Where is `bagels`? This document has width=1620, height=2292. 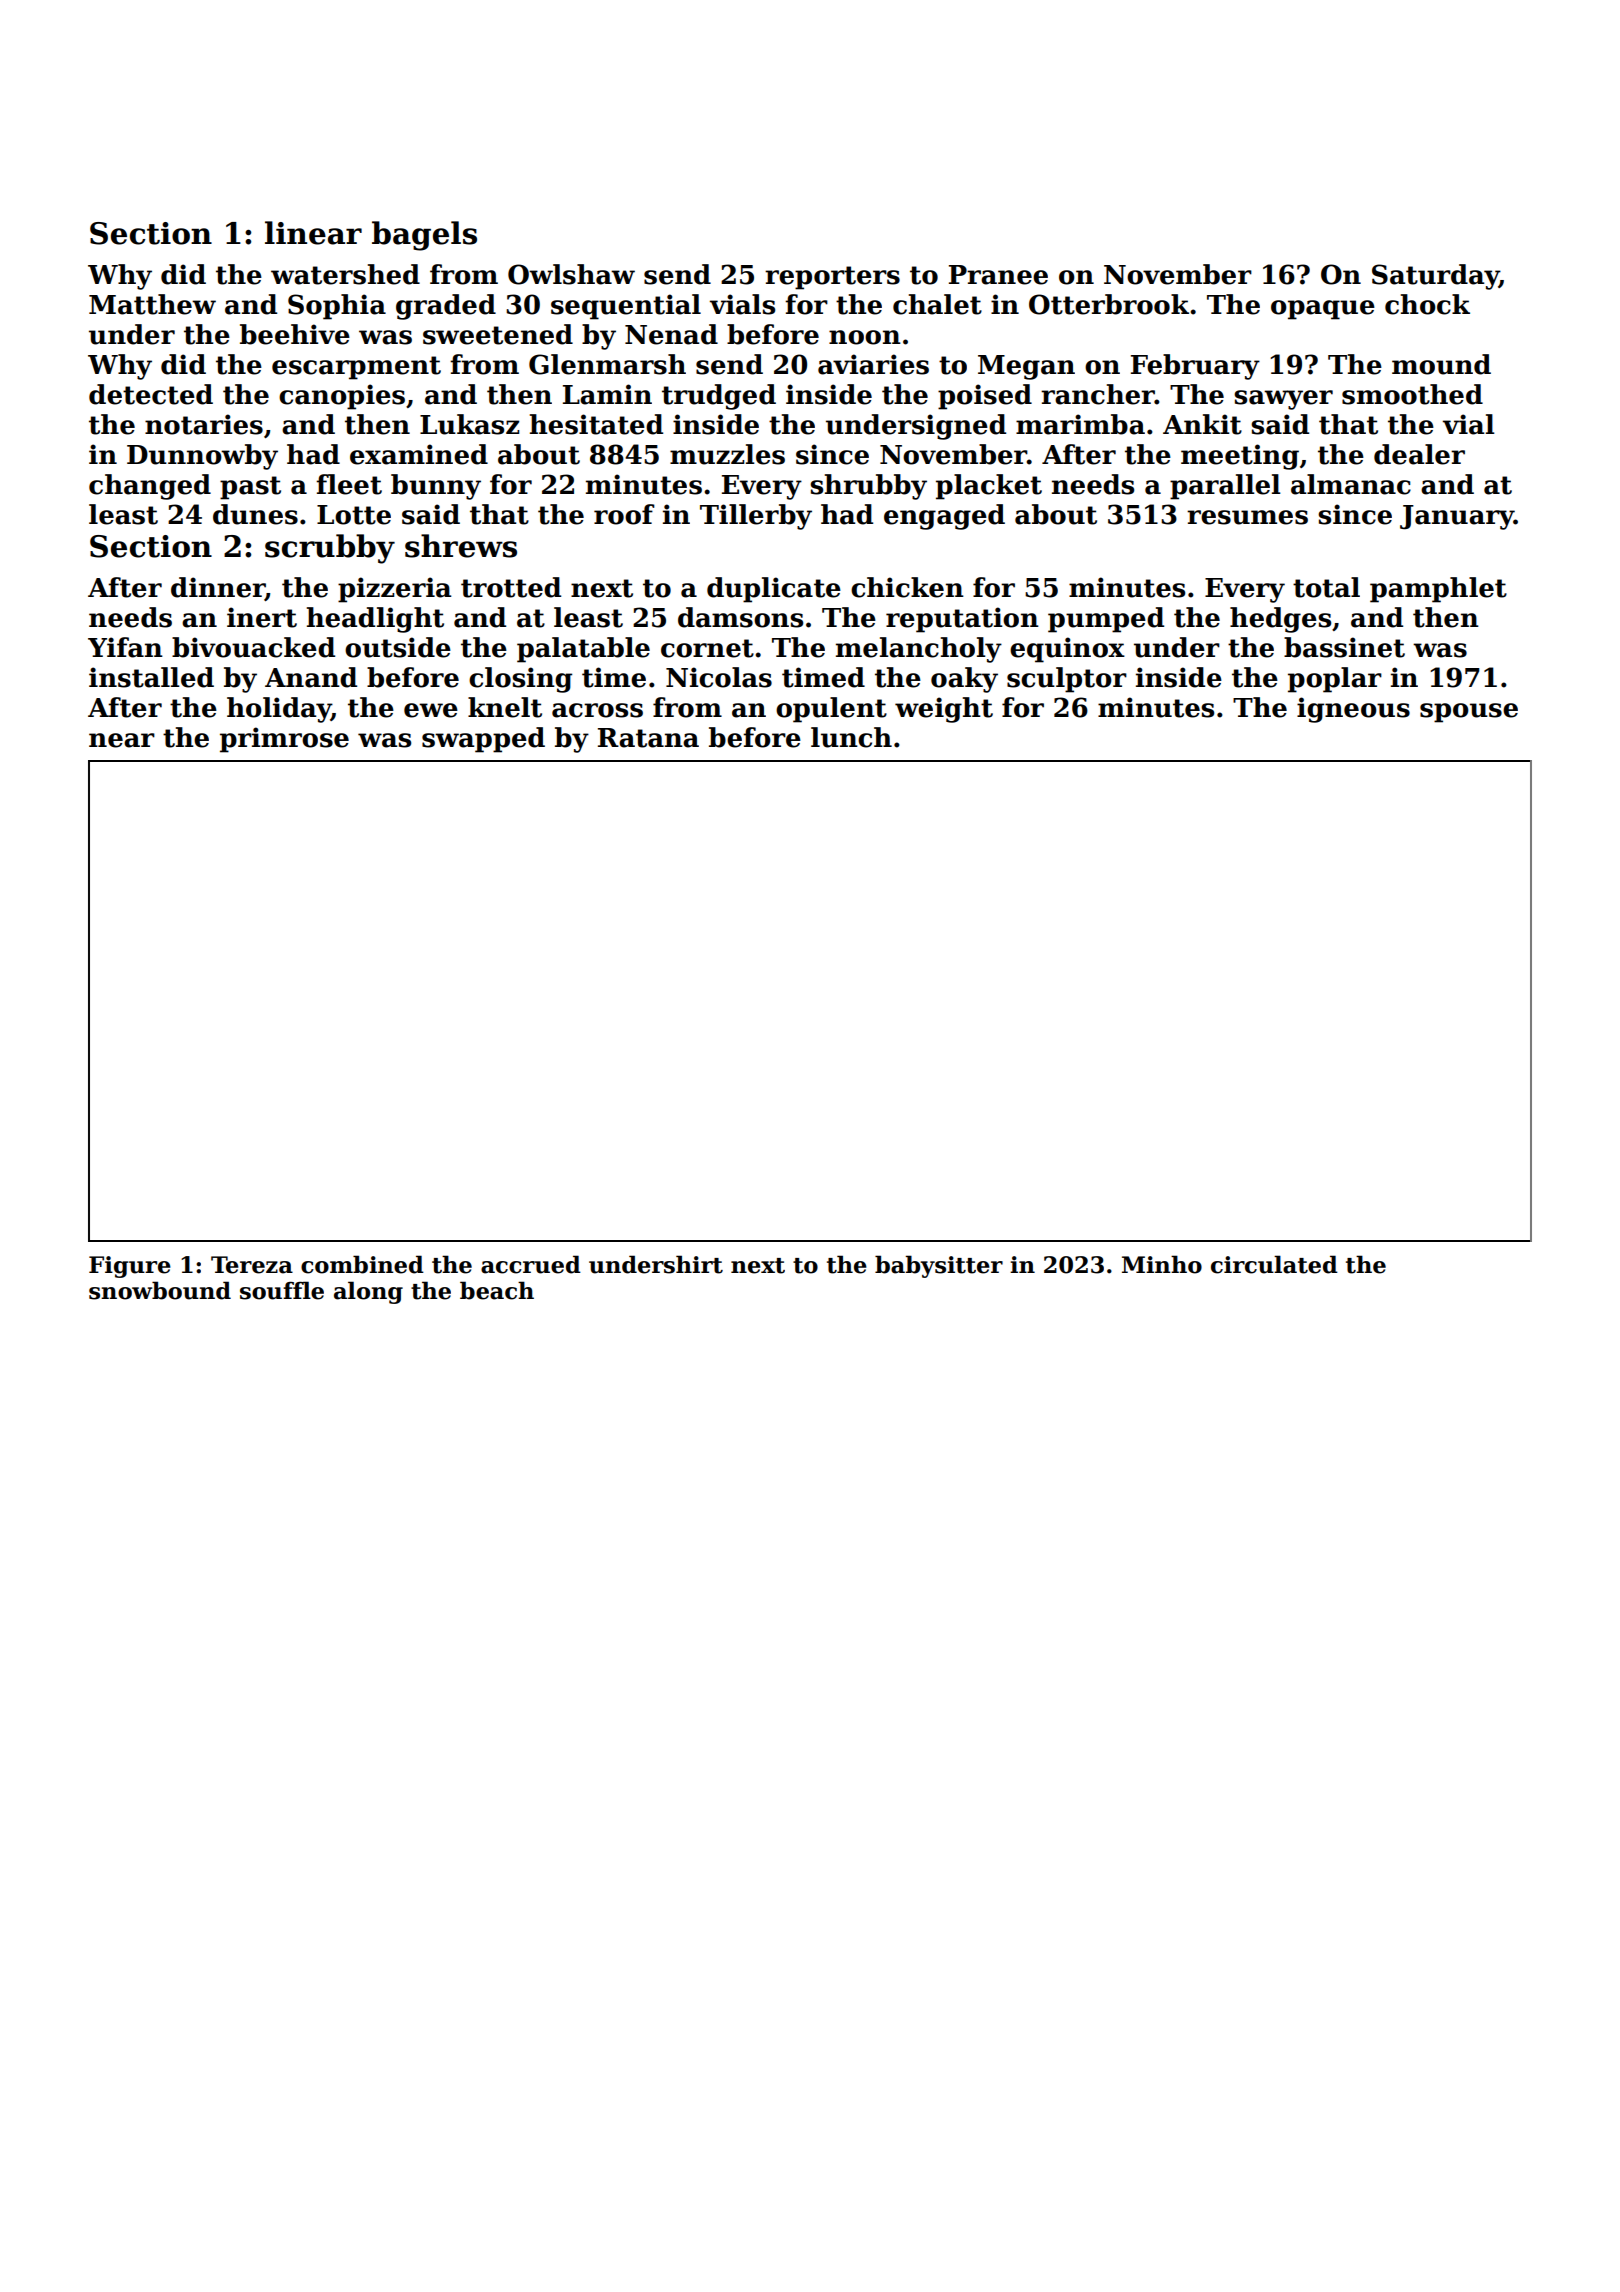 bagels is located at coordinates (424, 236).
